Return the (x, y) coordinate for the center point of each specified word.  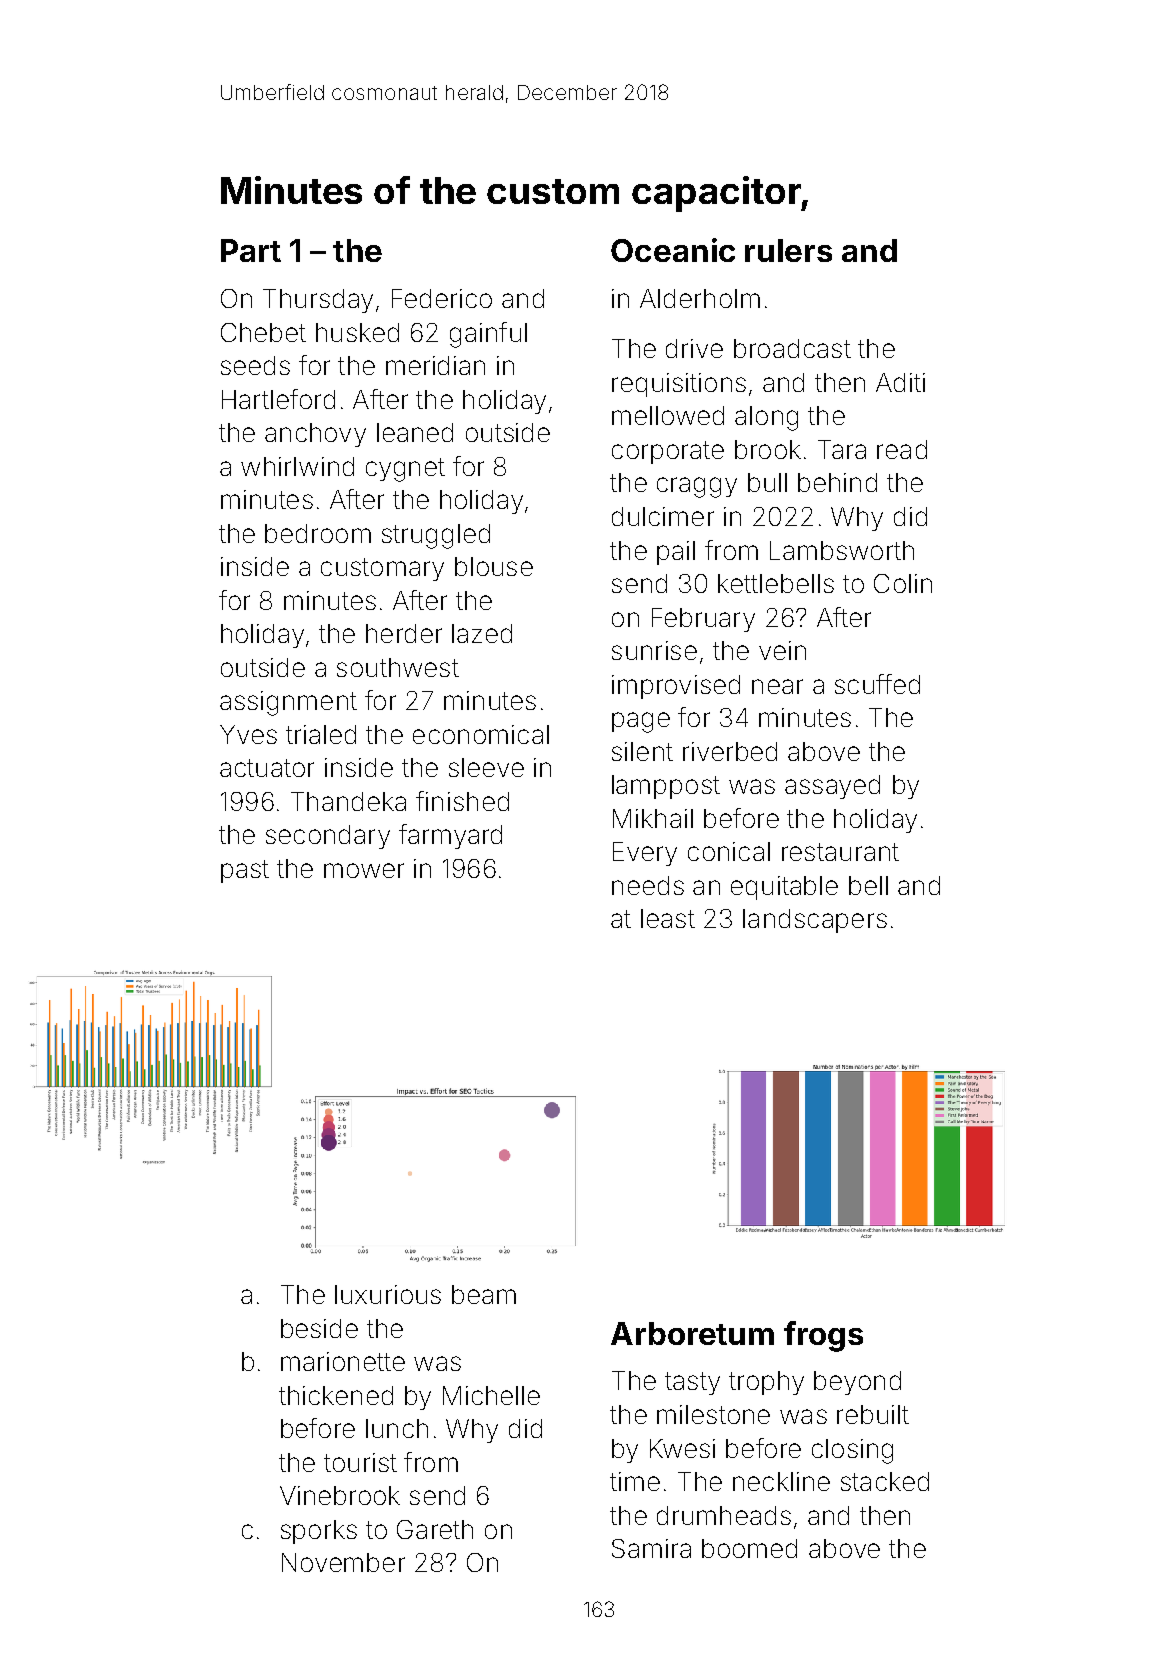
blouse (494, 566)
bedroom (318, 533)
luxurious (388, 1294)
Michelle (491, 1395)
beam (484, 1294)
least (668, 918)
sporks (319, 1532)
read (902, 449)
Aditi (900, 382)
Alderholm (700, 298)
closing (852, 1451)
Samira (651, 1548)
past (245, 871)
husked (357, 332)
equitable (784, 888)
